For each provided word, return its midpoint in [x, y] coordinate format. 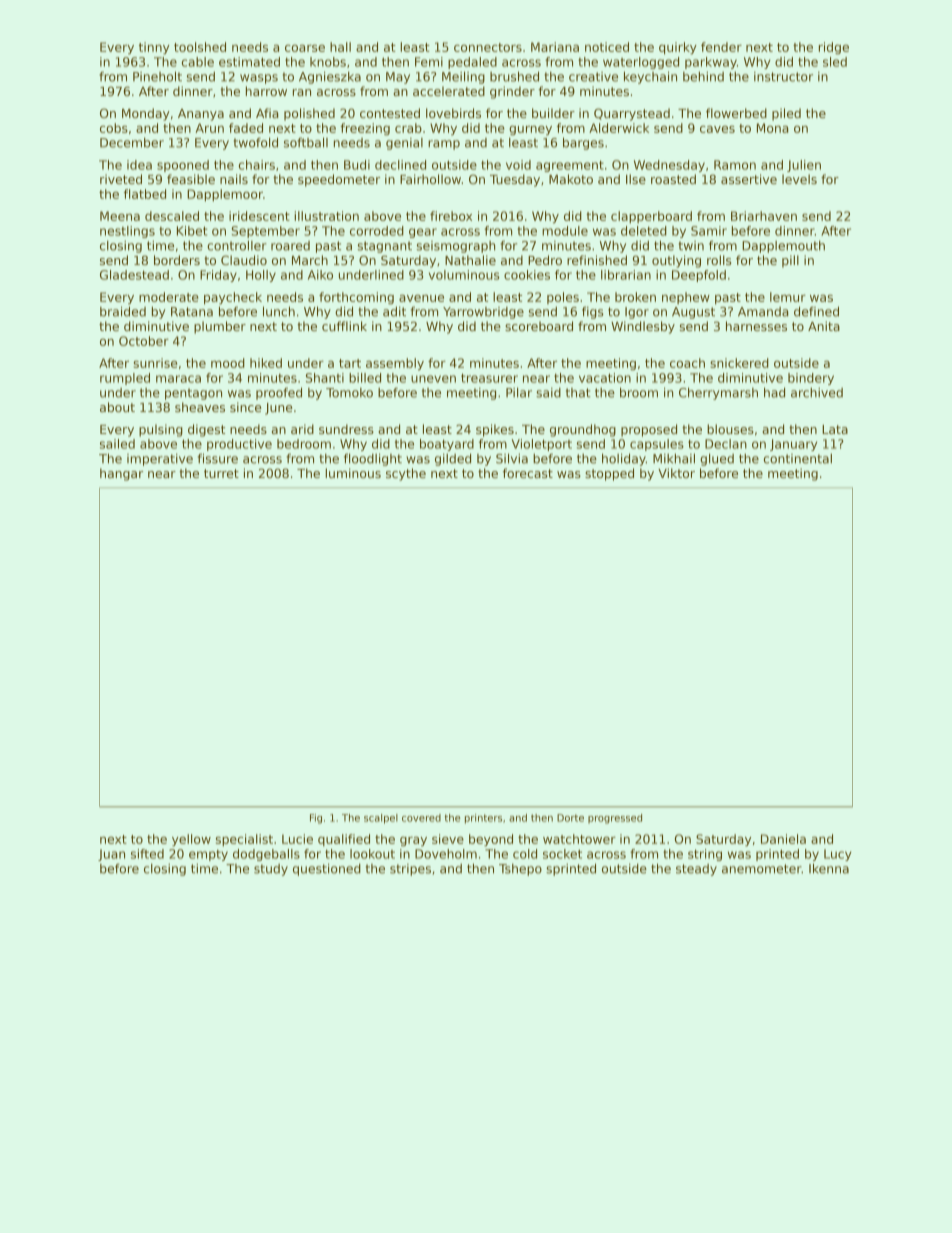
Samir [709, 231]
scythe [406, 474]
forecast [528, 473]
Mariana [555, 47]
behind [703, 76]
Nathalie [470, 260]
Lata [835, 429]
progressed [615, 819]
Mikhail [674, 458]
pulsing [161, 430]
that [578, 393]
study [271, 870]
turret [221, 473]
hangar [121, 474]
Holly [261, 276]
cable [198, 62]
